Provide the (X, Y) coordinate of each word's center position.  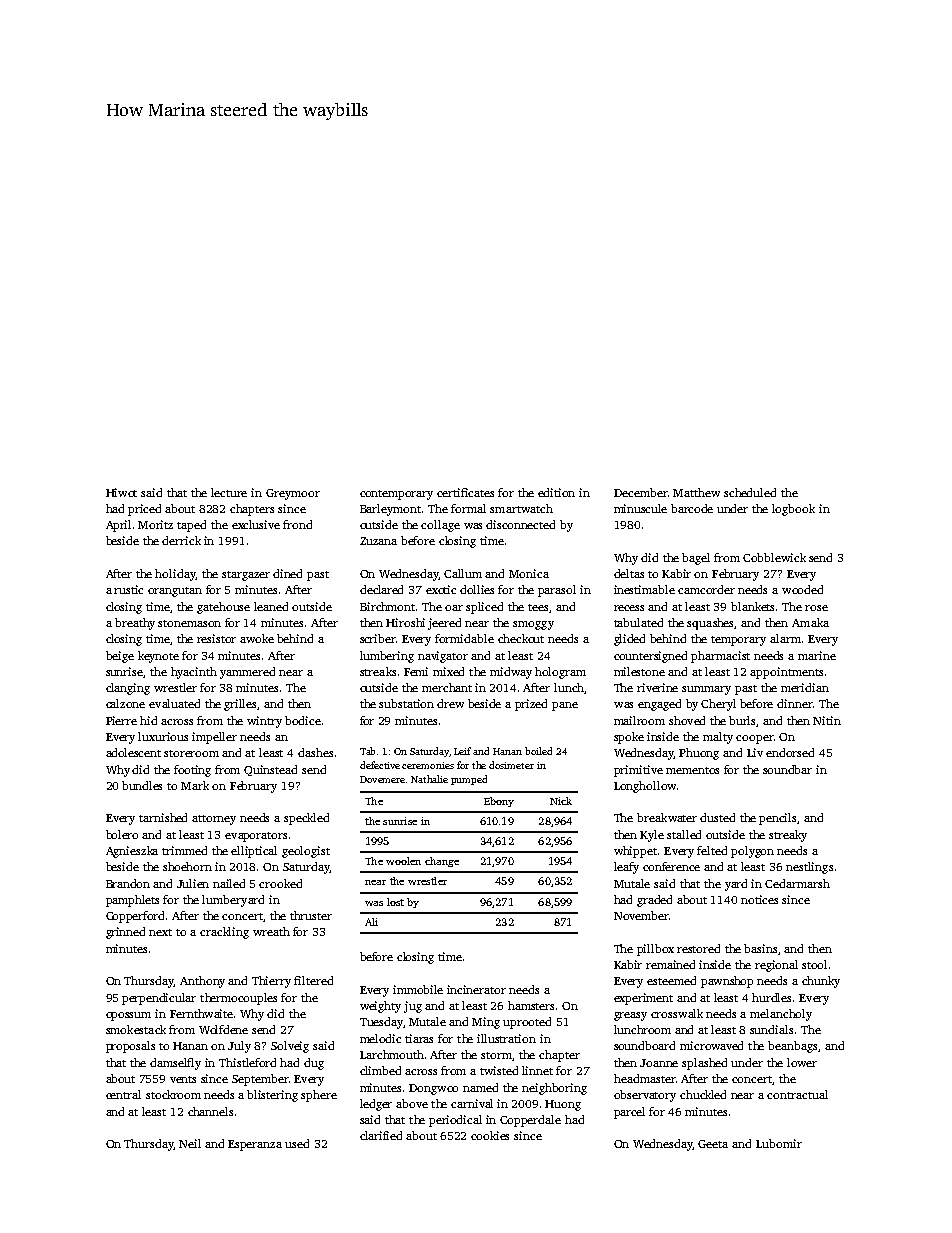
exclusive (256, 524)
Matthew (696, 492)
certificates (465, 492)
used (297, 1143)
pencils (777, 819)
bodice (303, 720)
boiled (538, 751)
